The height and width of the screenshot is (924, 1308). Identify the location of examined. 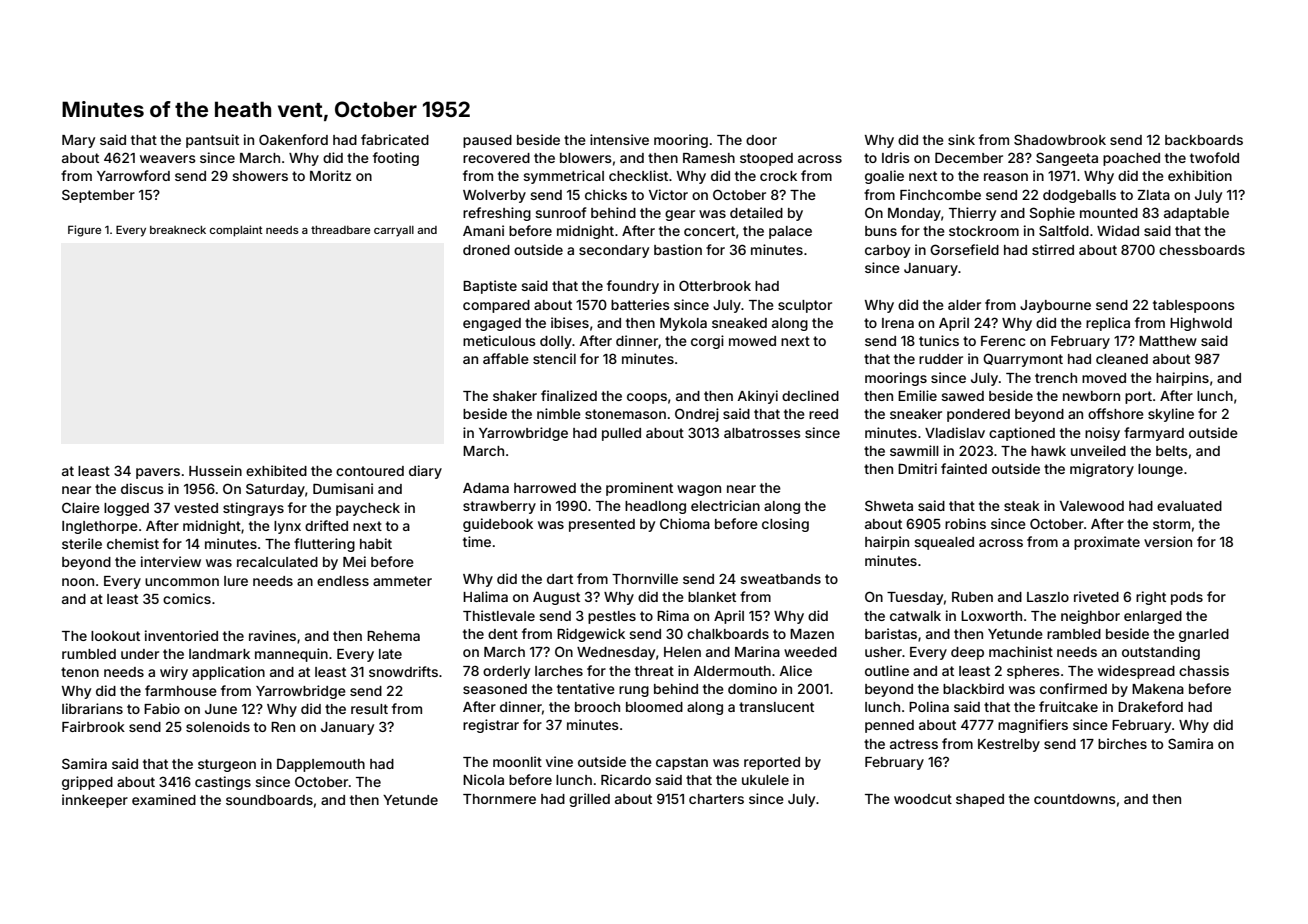
(164, 799).
